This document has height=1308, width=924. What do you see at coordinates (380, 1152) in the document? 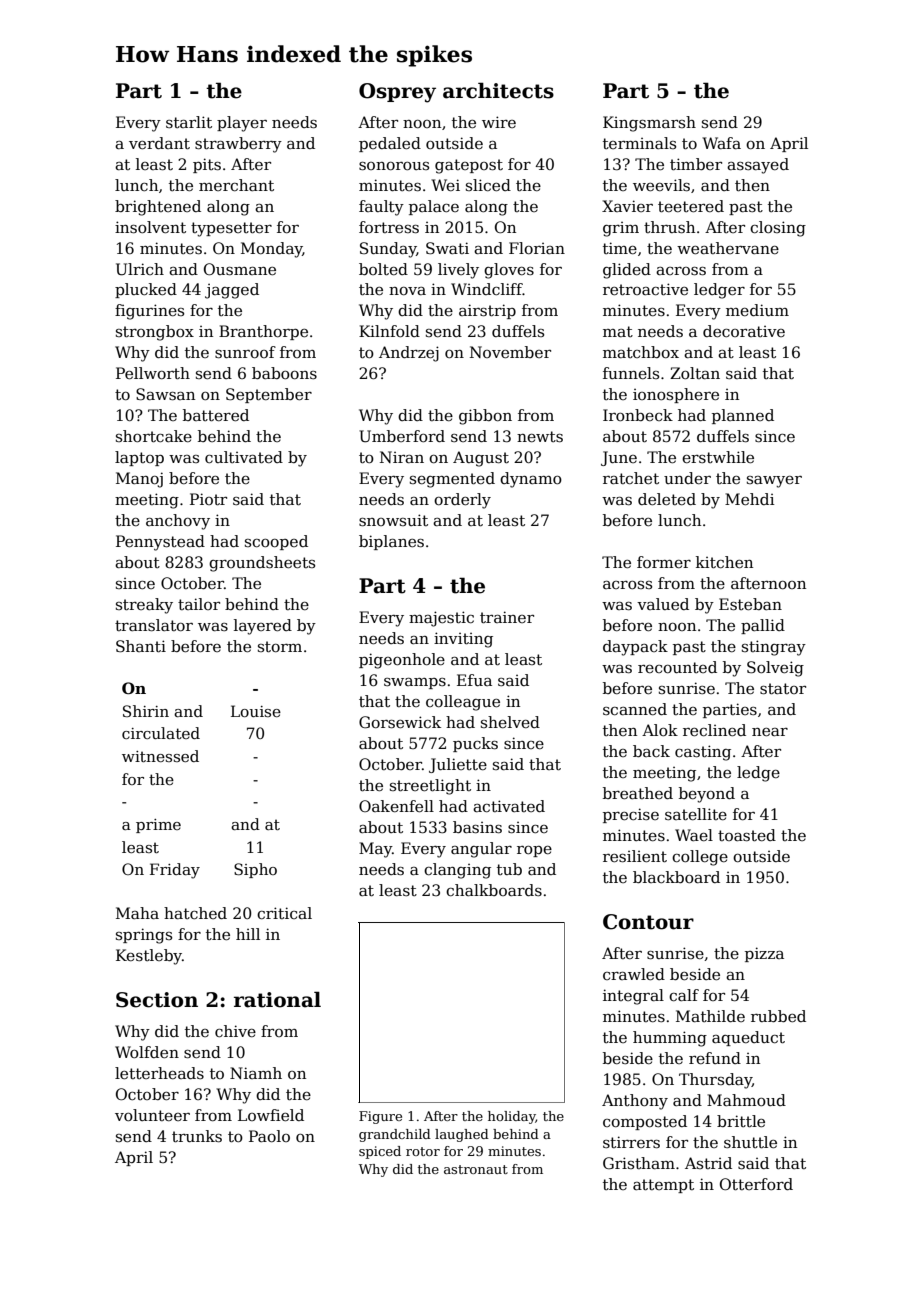
I see `spiced` at bounding box center [380, 1152].
